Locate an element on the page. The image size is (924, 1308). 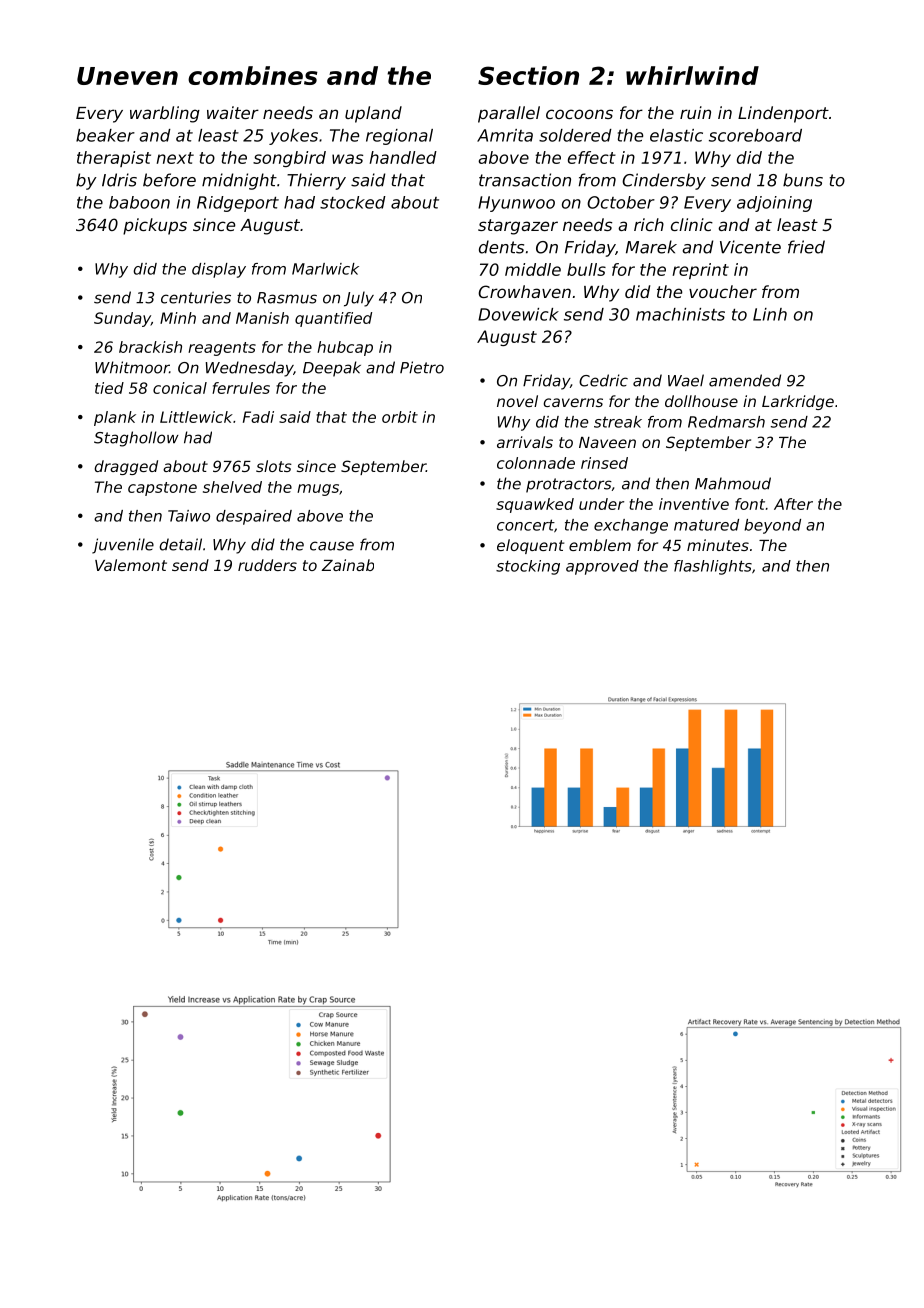
next is located at coordinates (175, 158).
